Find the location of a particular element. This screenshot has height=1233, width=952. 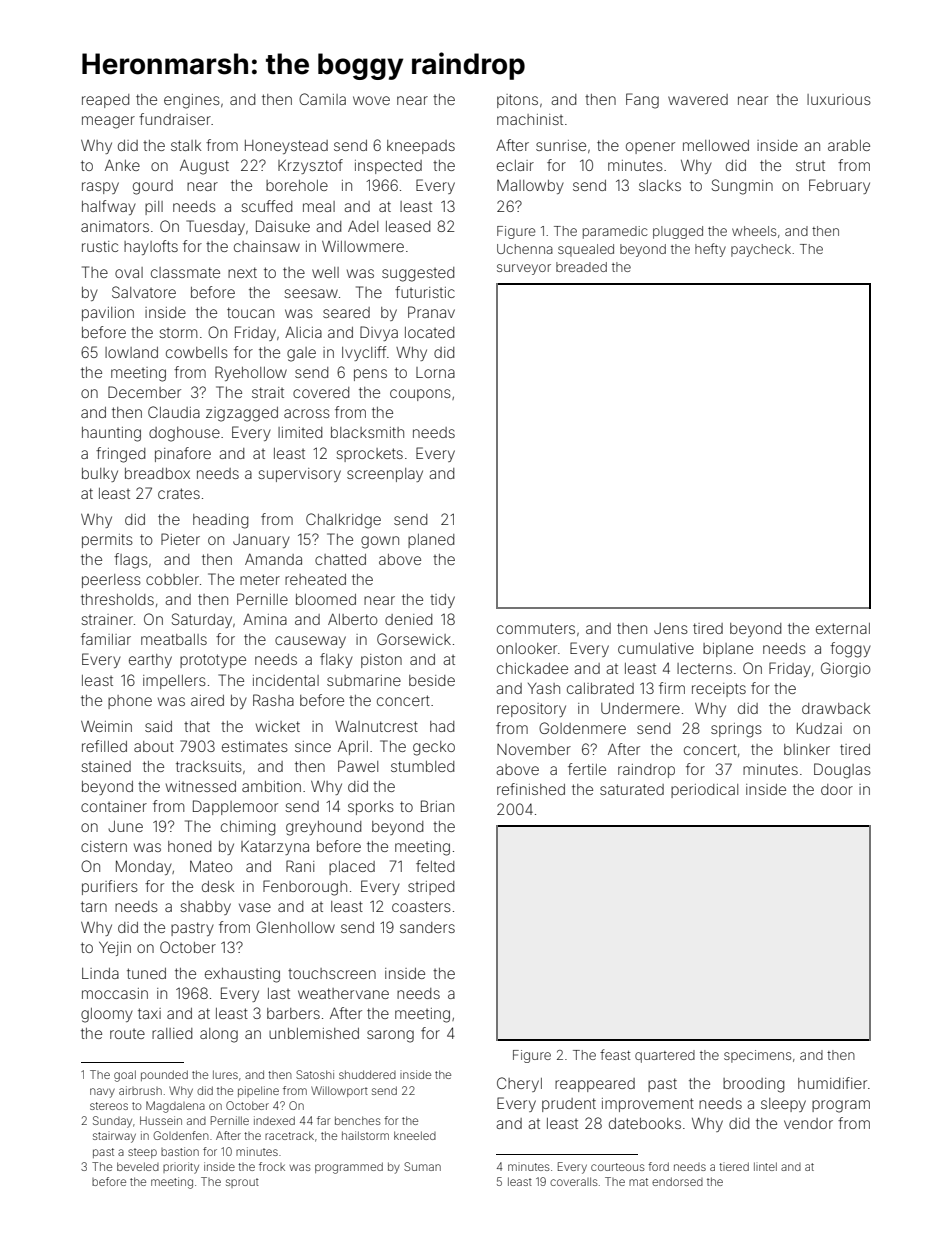

beside is located at coordinates (432, 680).
